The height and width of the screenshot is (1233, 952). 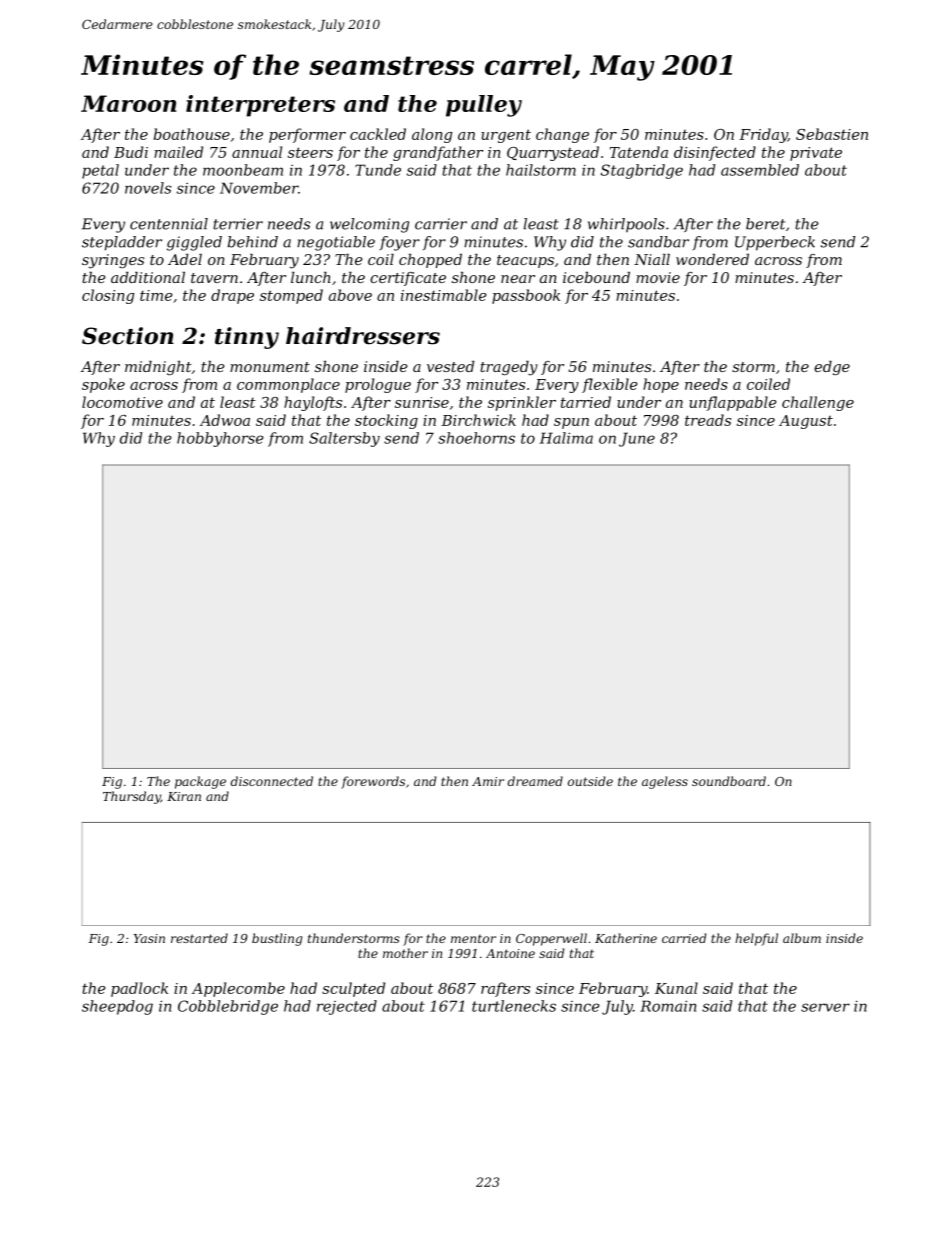 What do you see at coordinates (832, 134) in the screenshot?
I see `Sebastien` at bounding box center [832, 134].
